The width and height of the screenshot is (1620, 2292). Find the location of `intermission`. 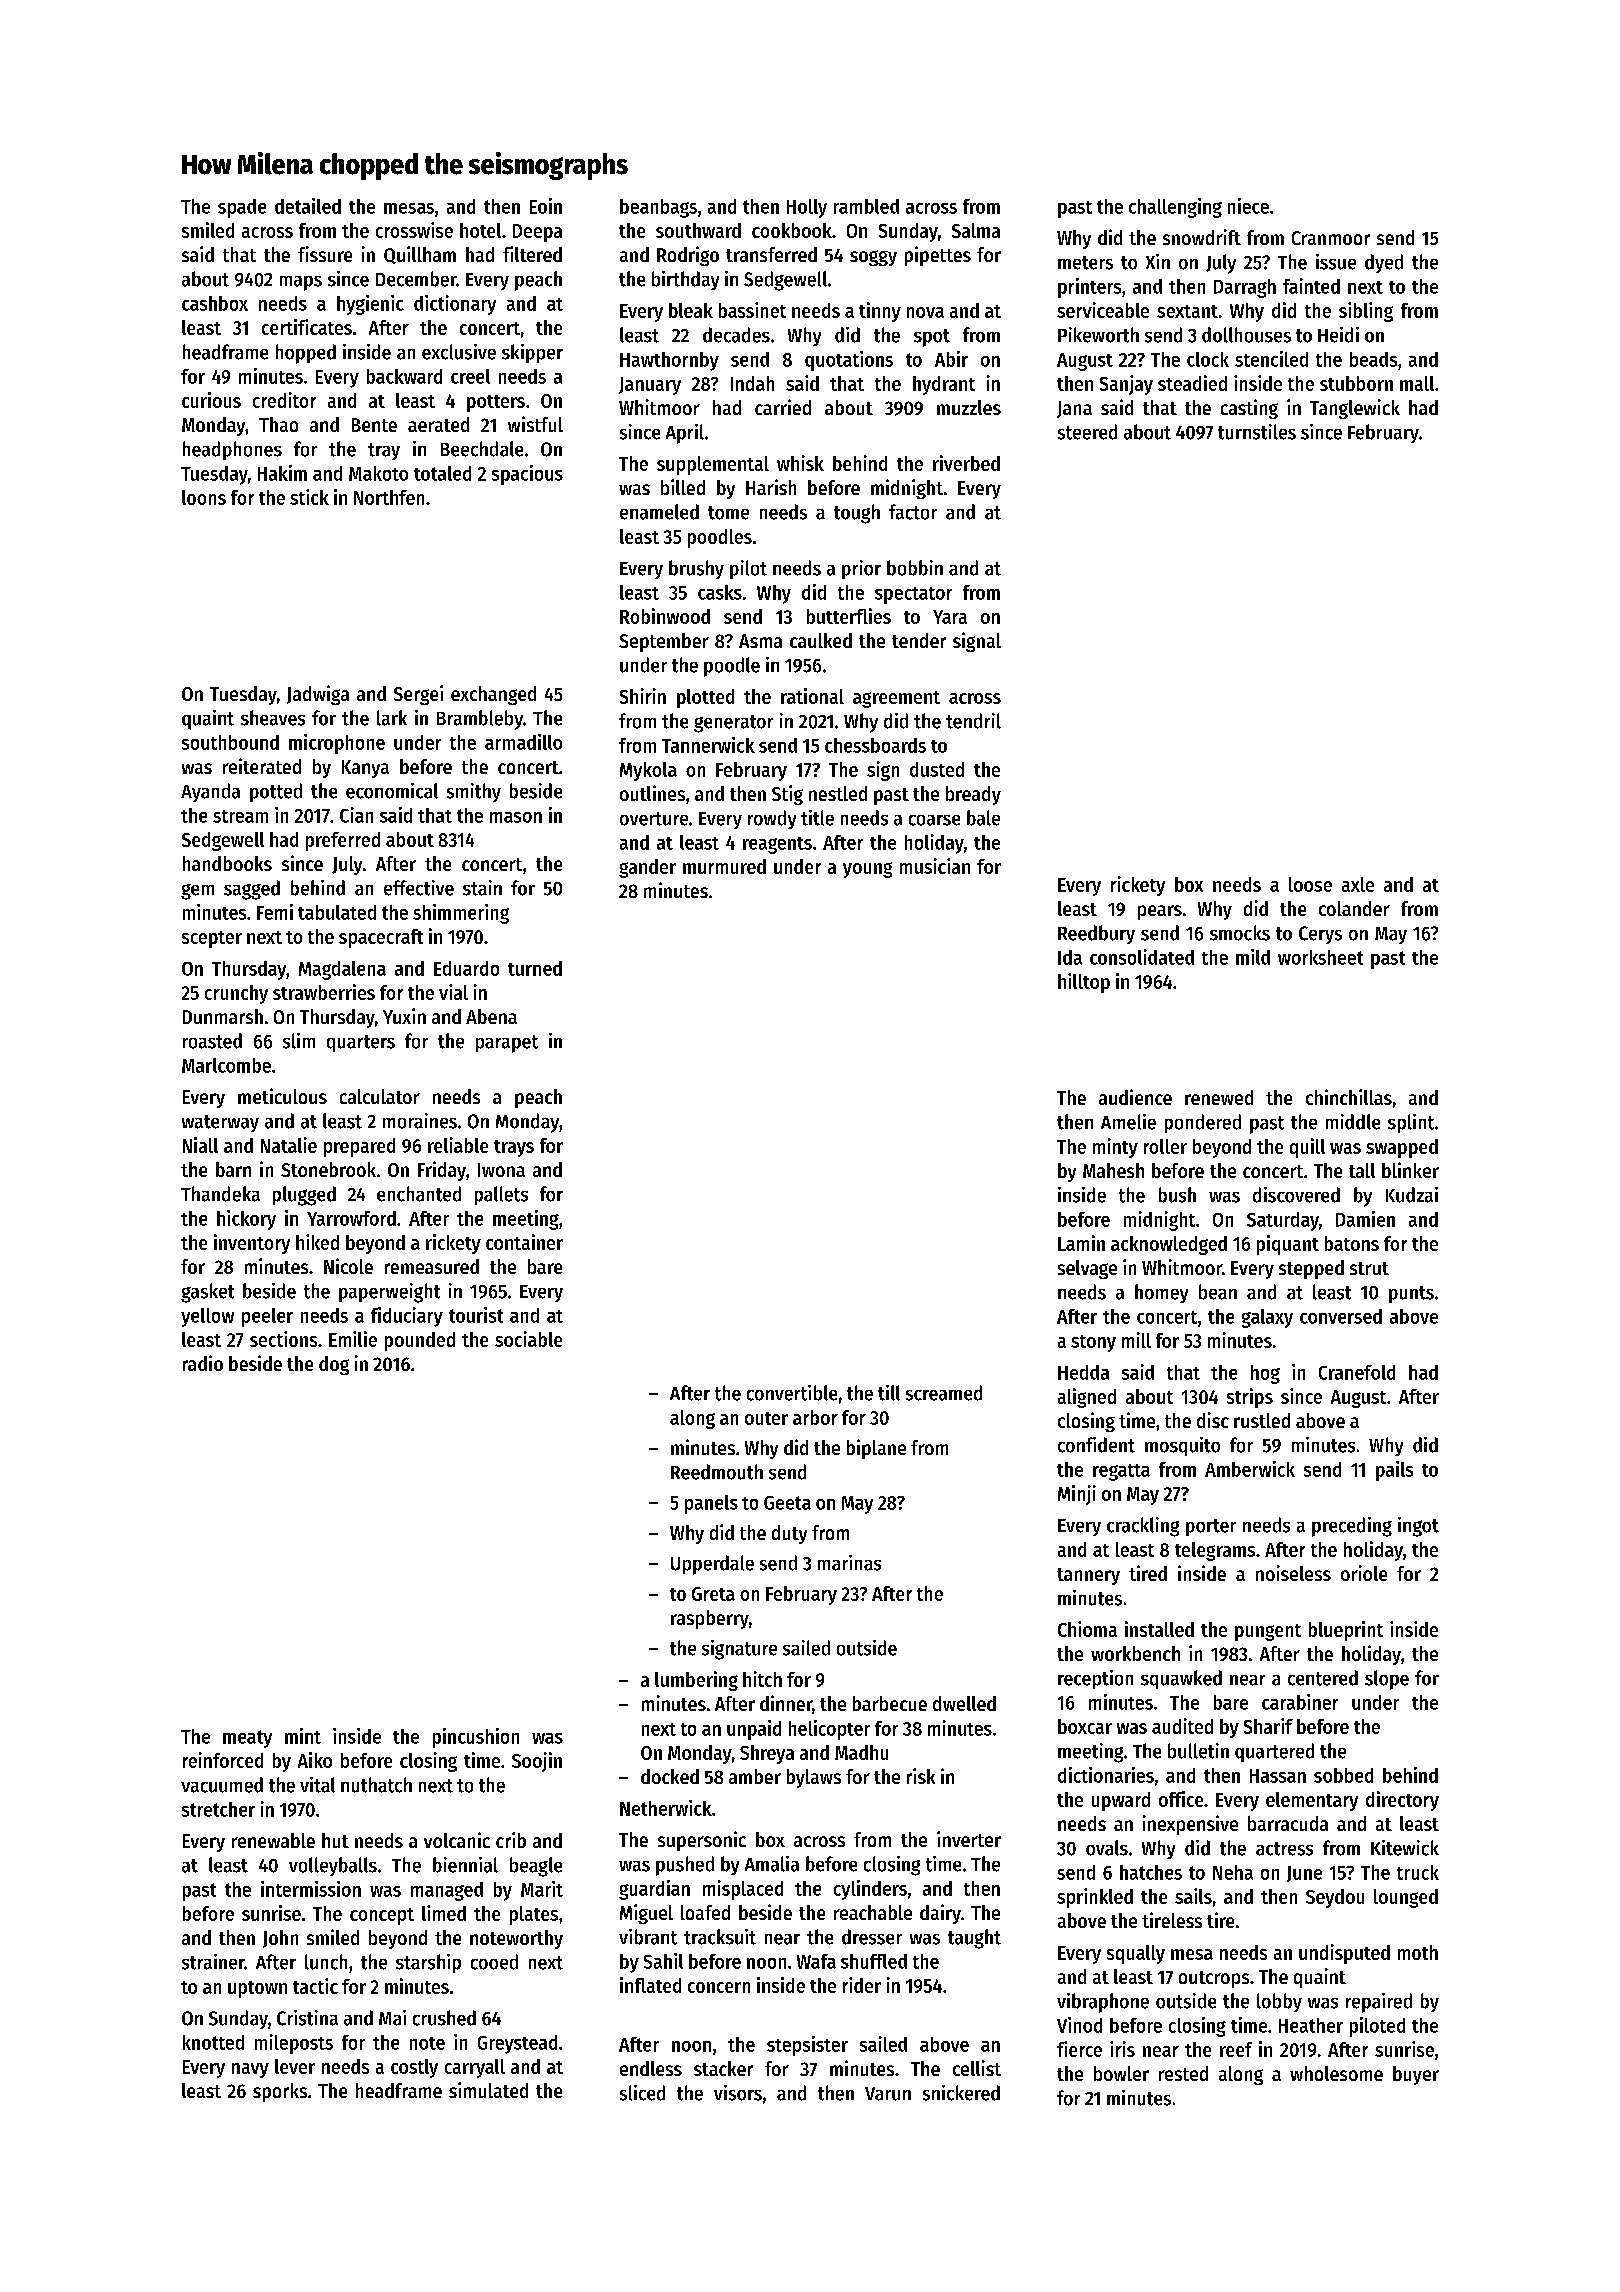

intermission is located at coordinates (311, 1889).
